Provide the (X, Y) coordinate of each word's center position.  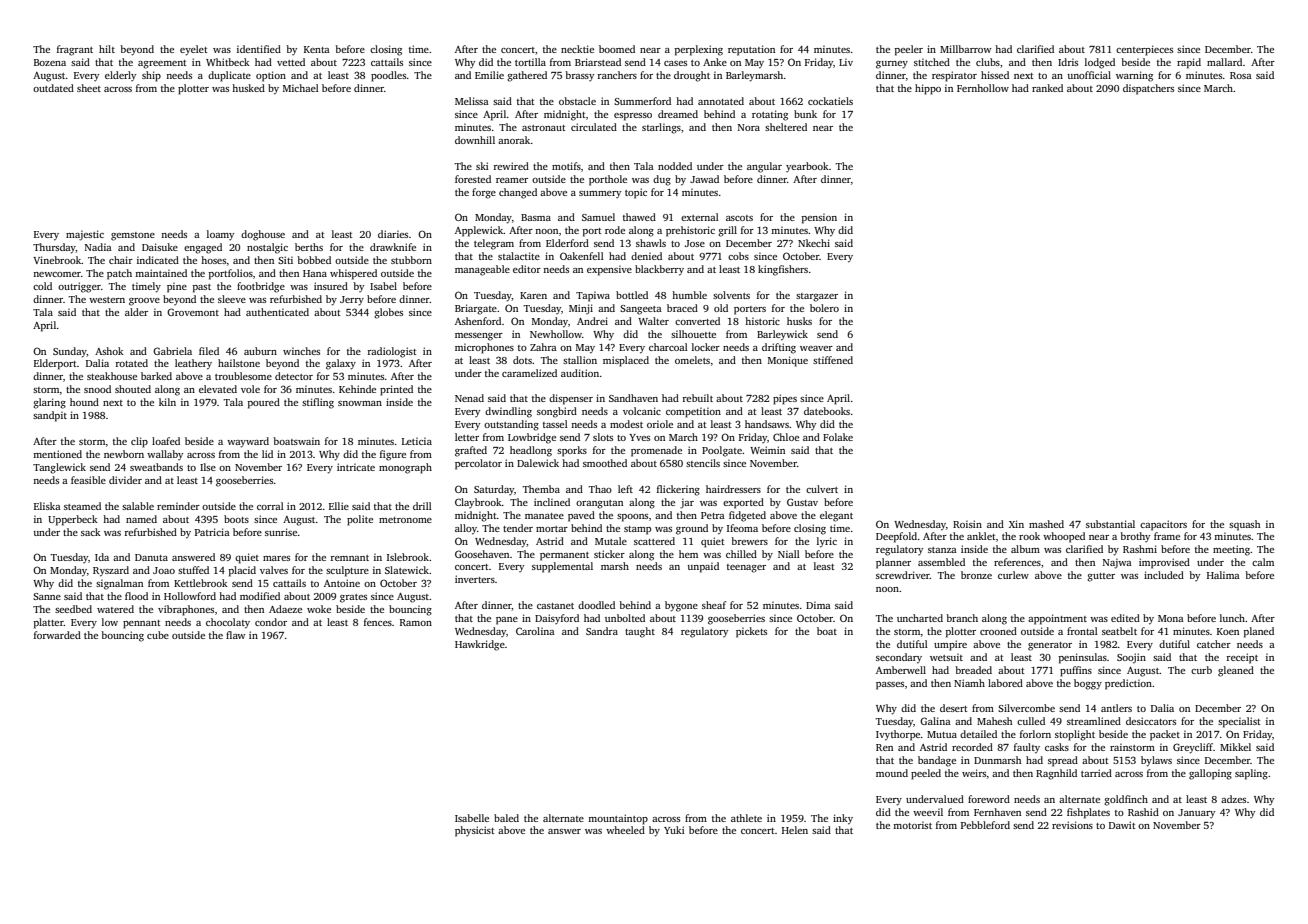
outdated (53, 88)
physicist (475, 831)
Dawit (1122, 825)
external (700, 217)
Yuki (674, 830)
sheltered (786, 127)
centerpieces (1144, 50)
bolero (824, 308)
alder (136, 312)
